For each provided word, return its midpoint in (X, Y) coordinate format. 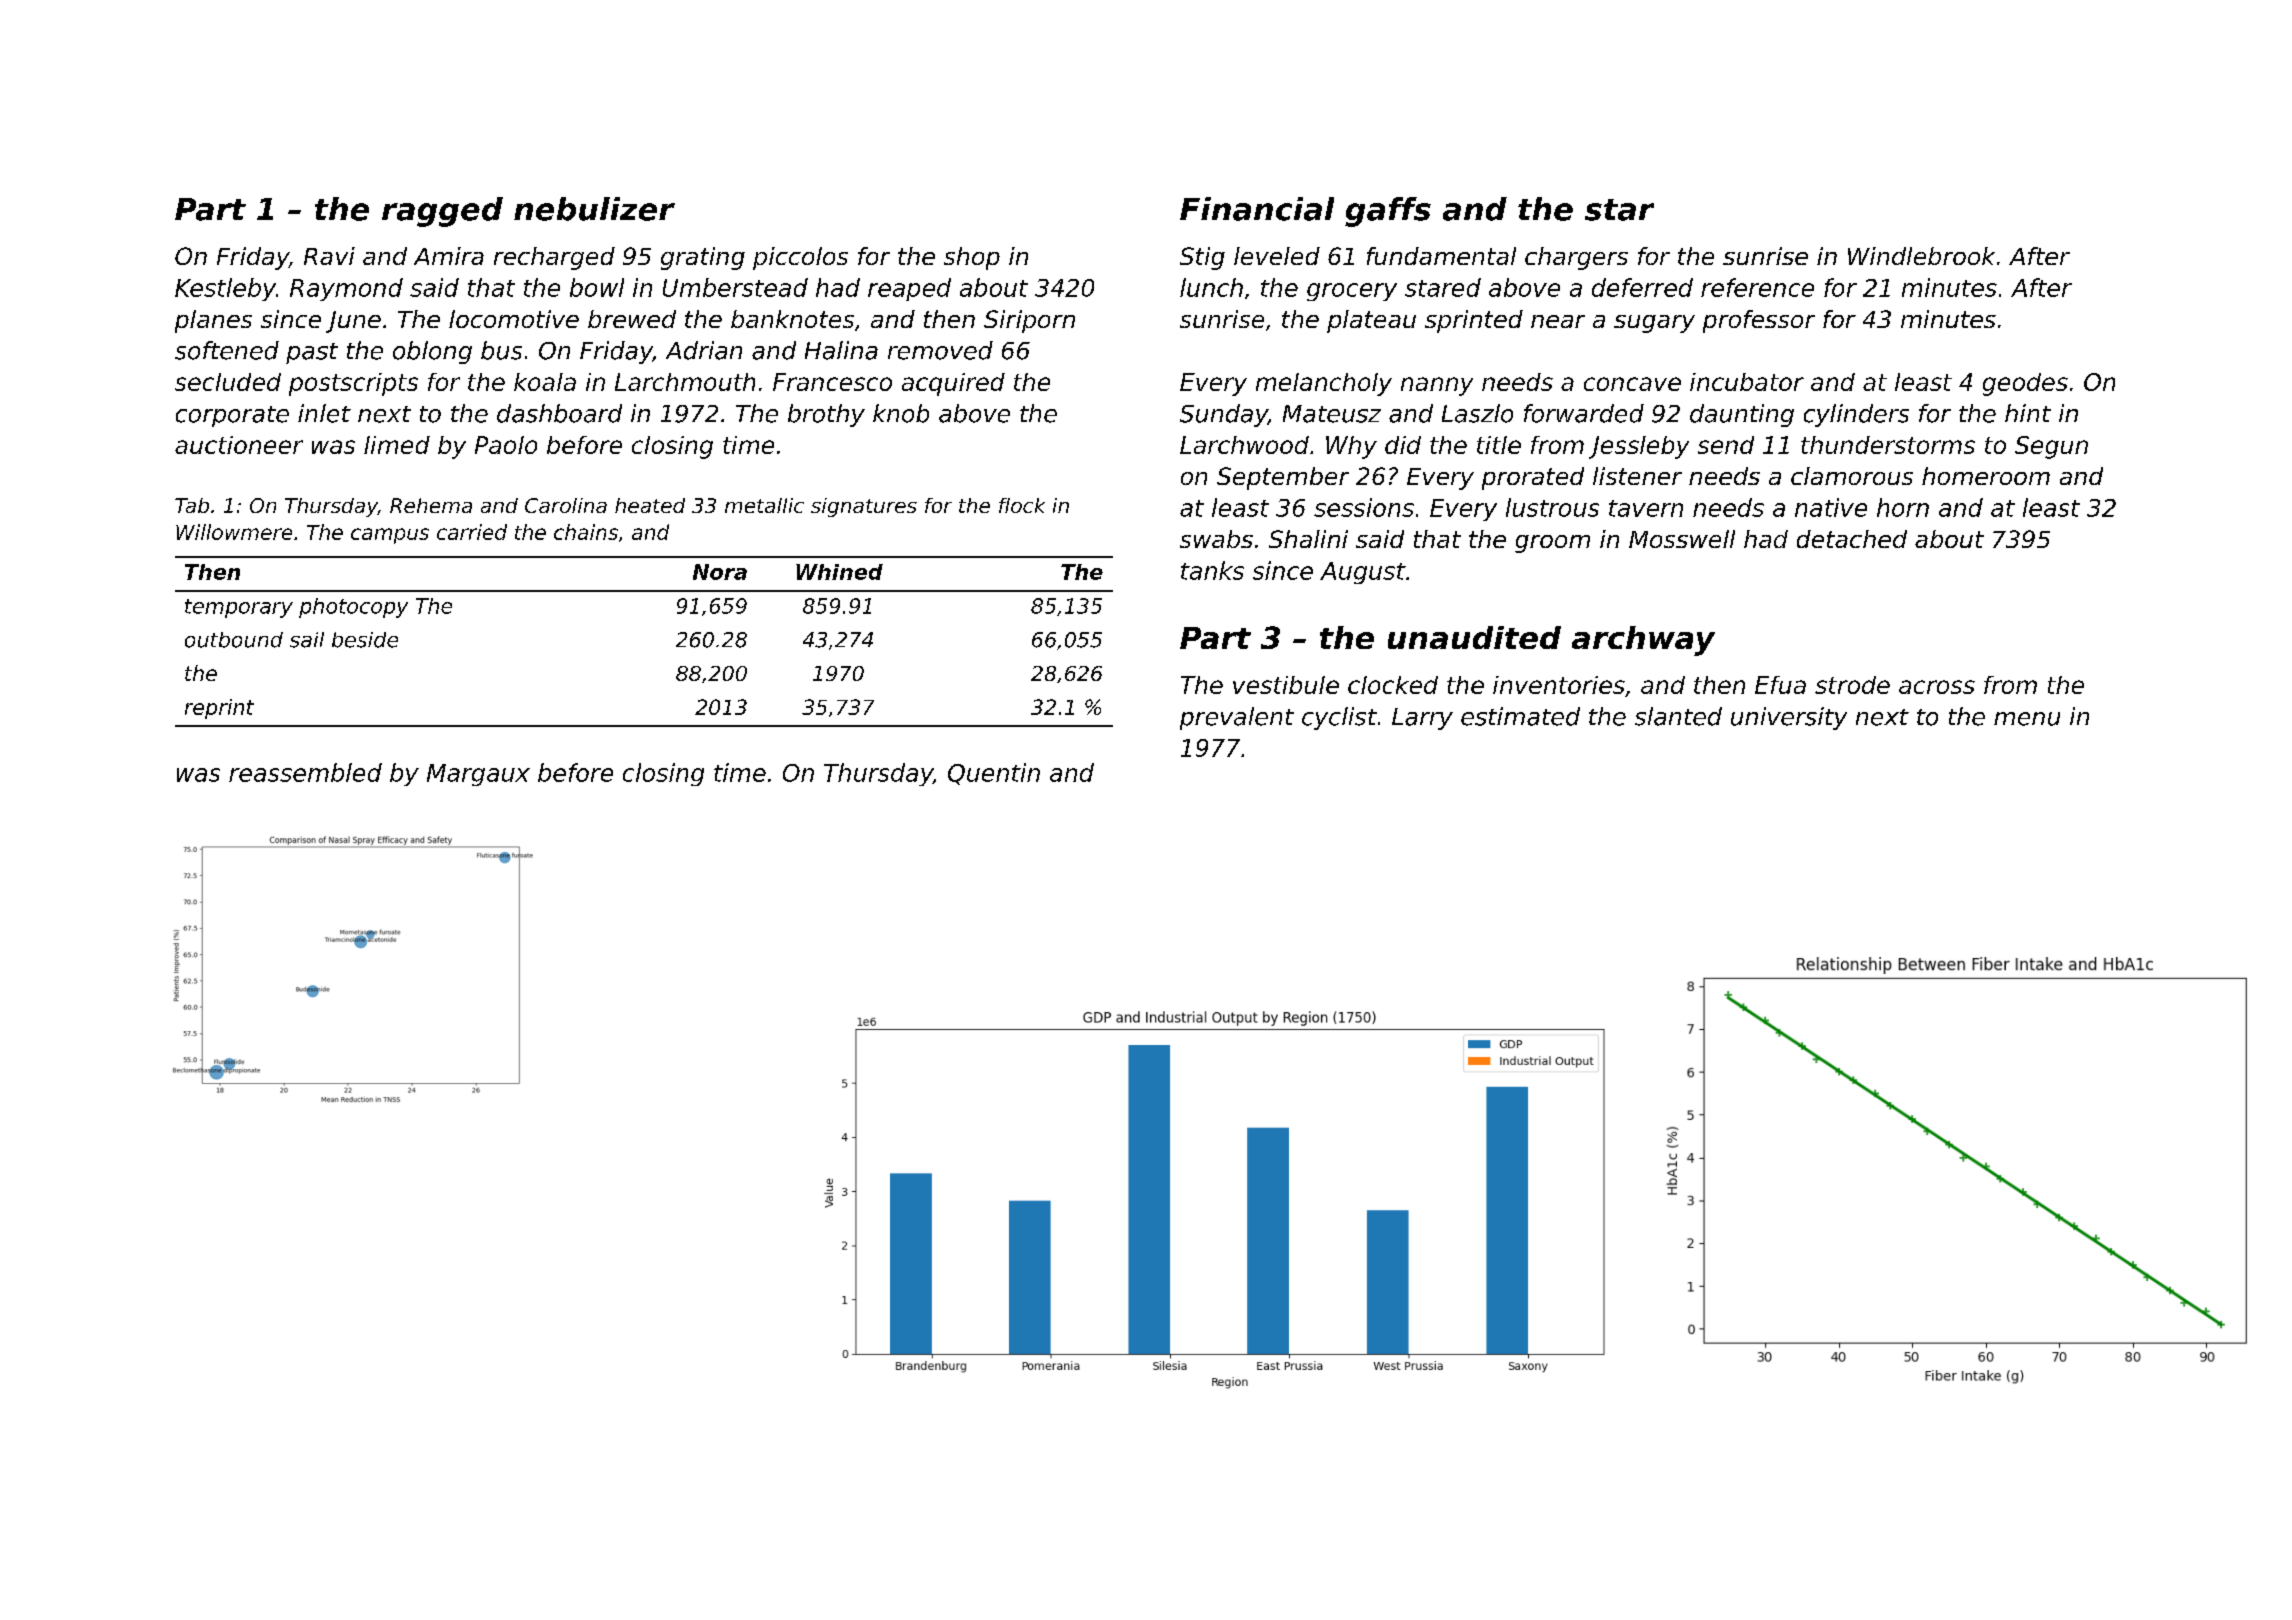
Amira (449, 256)
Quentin (994, 774)
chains (586, 532)
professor (1759, 321)
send (1726, 445)
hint (2028, 413)
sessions (1364, 507)
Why (1351, 447)
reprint (219, 709)
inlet (324, 413)
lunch (1211, 287)
